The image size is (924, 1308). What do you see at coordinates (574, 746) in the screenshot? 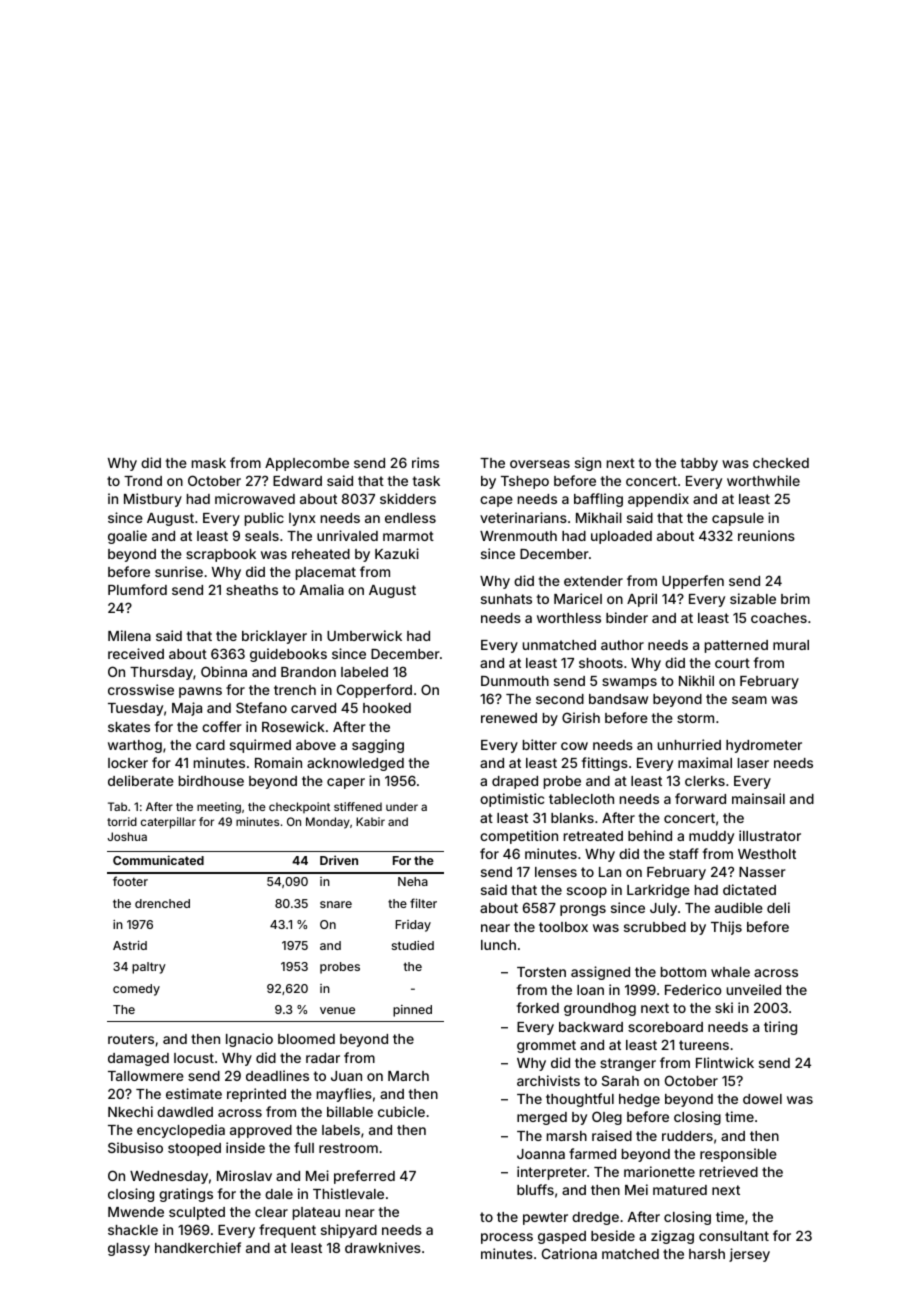
I see `cow` at bounding box center [574, 746].
